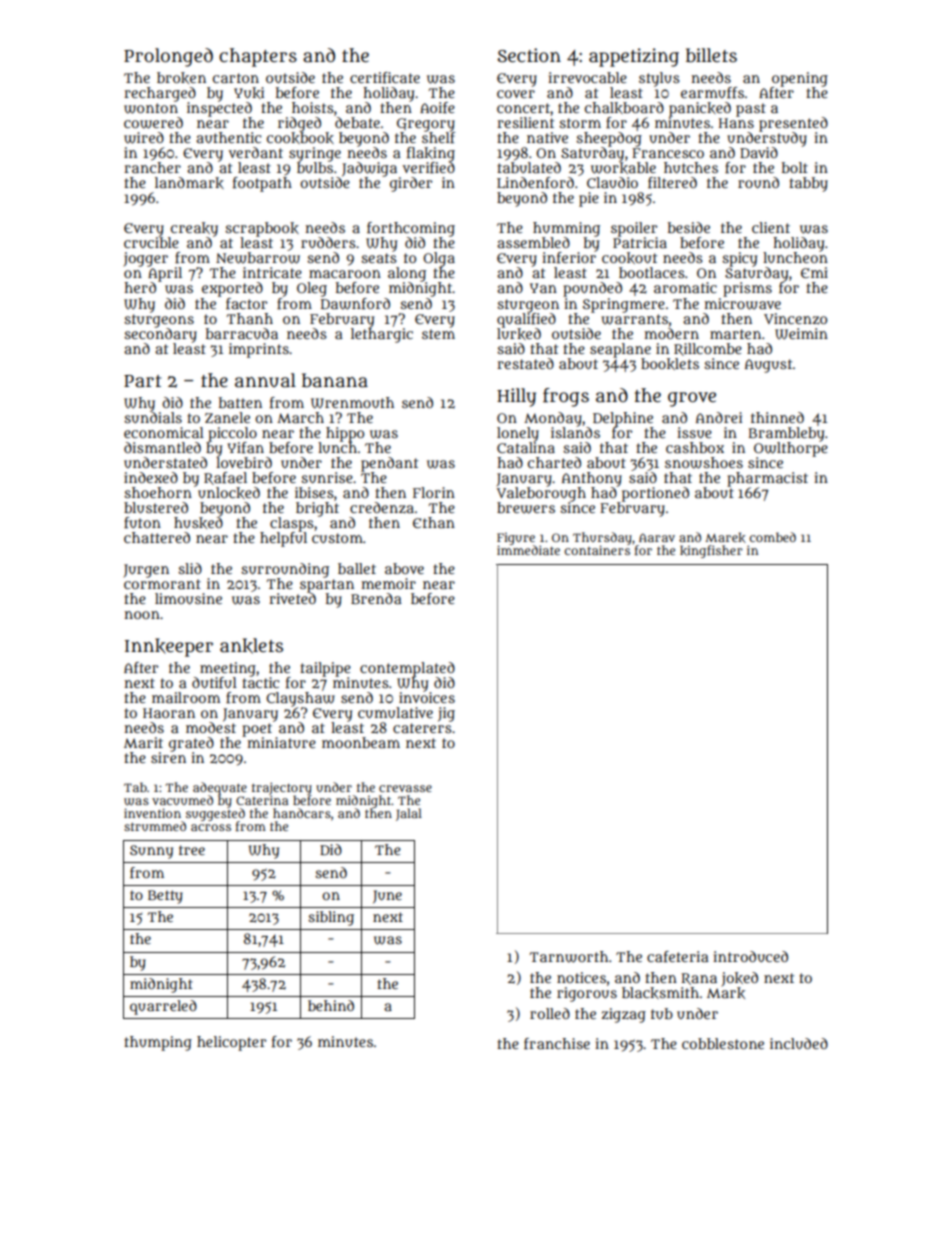 The height and width of the screenshot is (1233, 952). Describe the element at coordinates (382, 335) in the screenshot. I see `lethargic` at that location.
